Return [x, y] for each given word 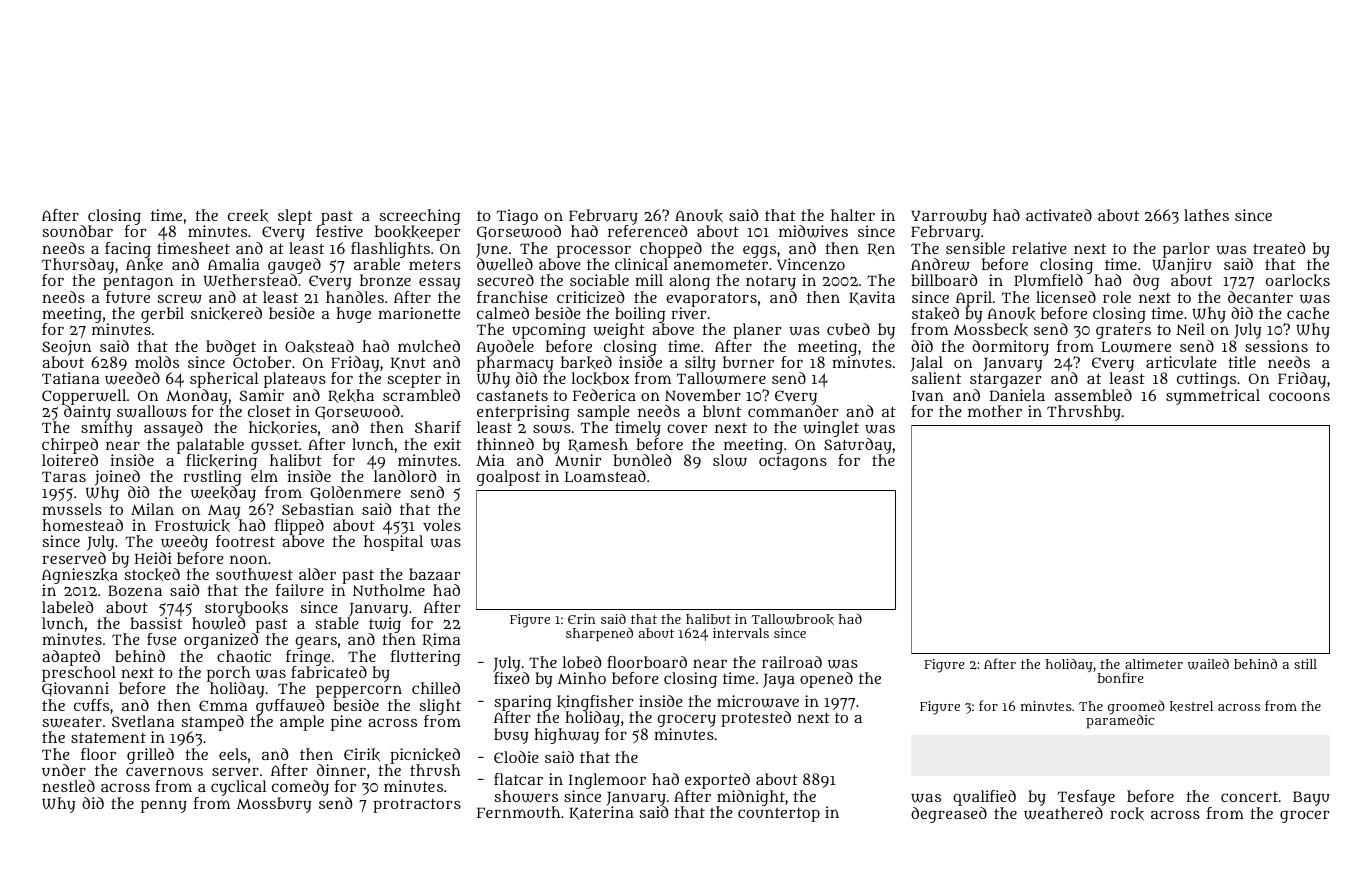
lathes [1206, 215]
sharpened [599, 634]
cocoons [1299, 396]
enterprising [523, 413]
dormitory [1010, 348]
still [1305, 664]
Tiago [517, 217]
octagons [793, 462]
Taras [64, 476]
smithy [106, 429]
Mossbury [274, 805]
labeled [67, 607]
